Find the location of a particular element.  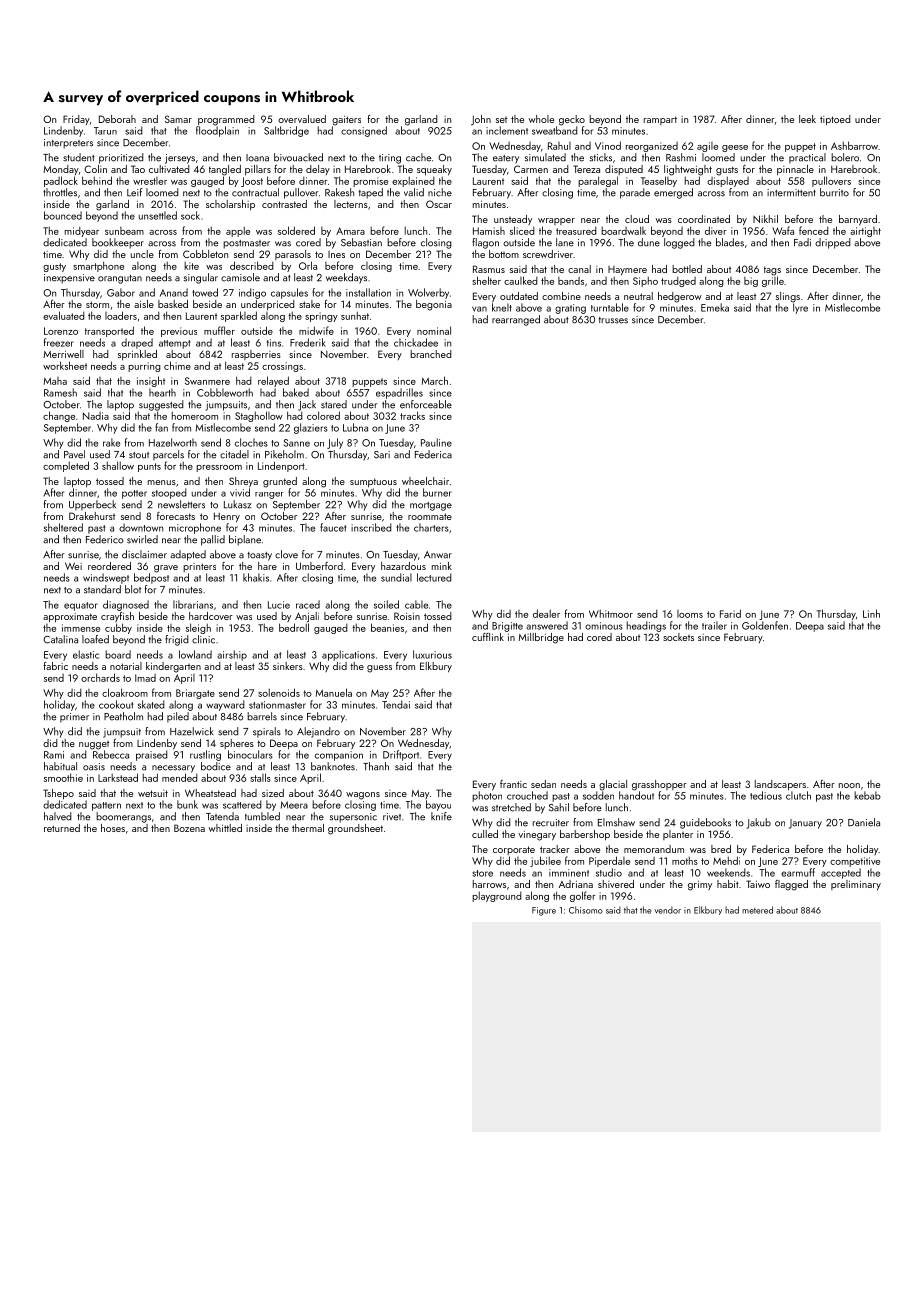

parcels is located at coordinates (168, 455).
